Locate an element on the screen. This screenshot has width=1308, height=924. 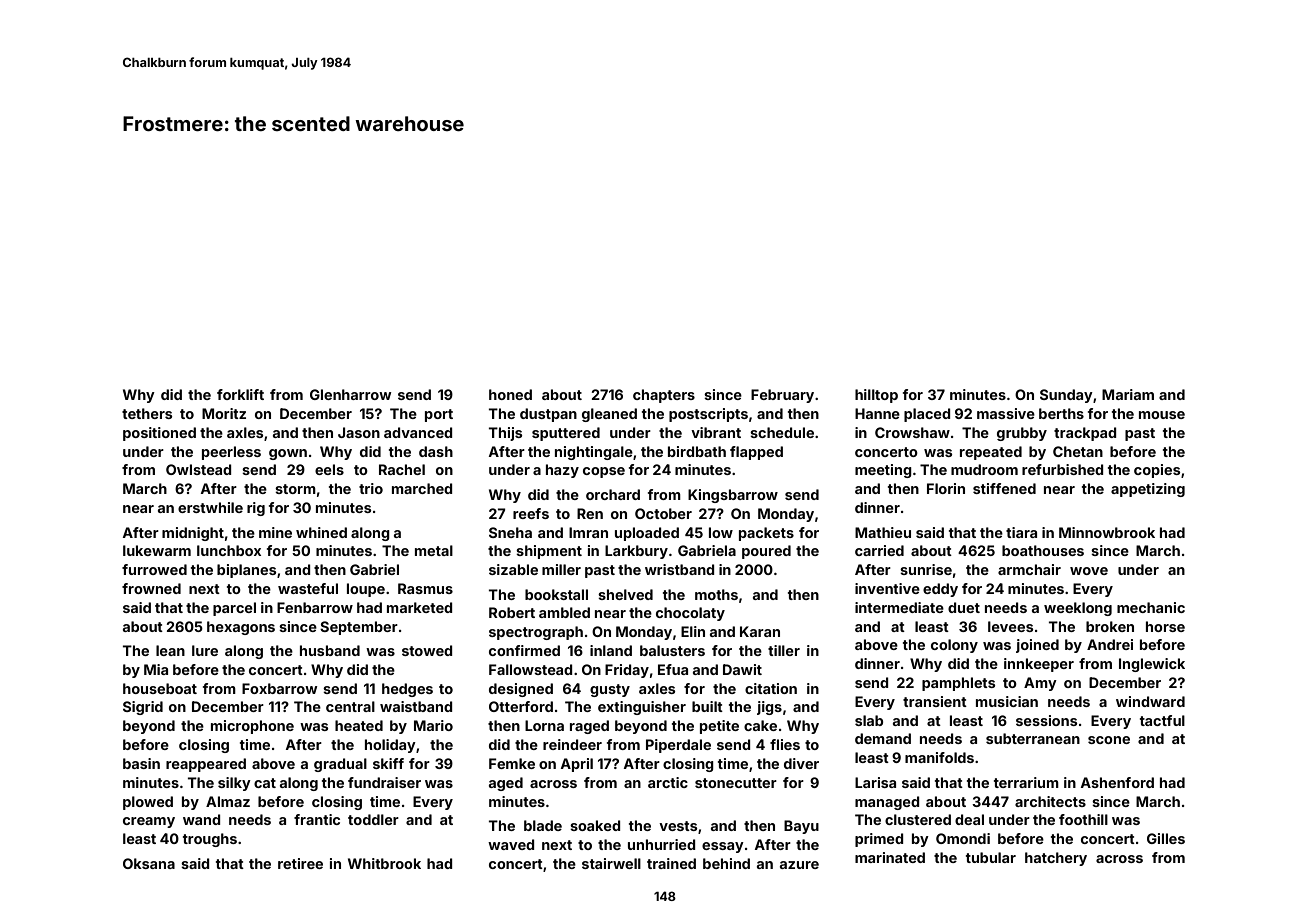
packets is located at coordinates (766, 534).
